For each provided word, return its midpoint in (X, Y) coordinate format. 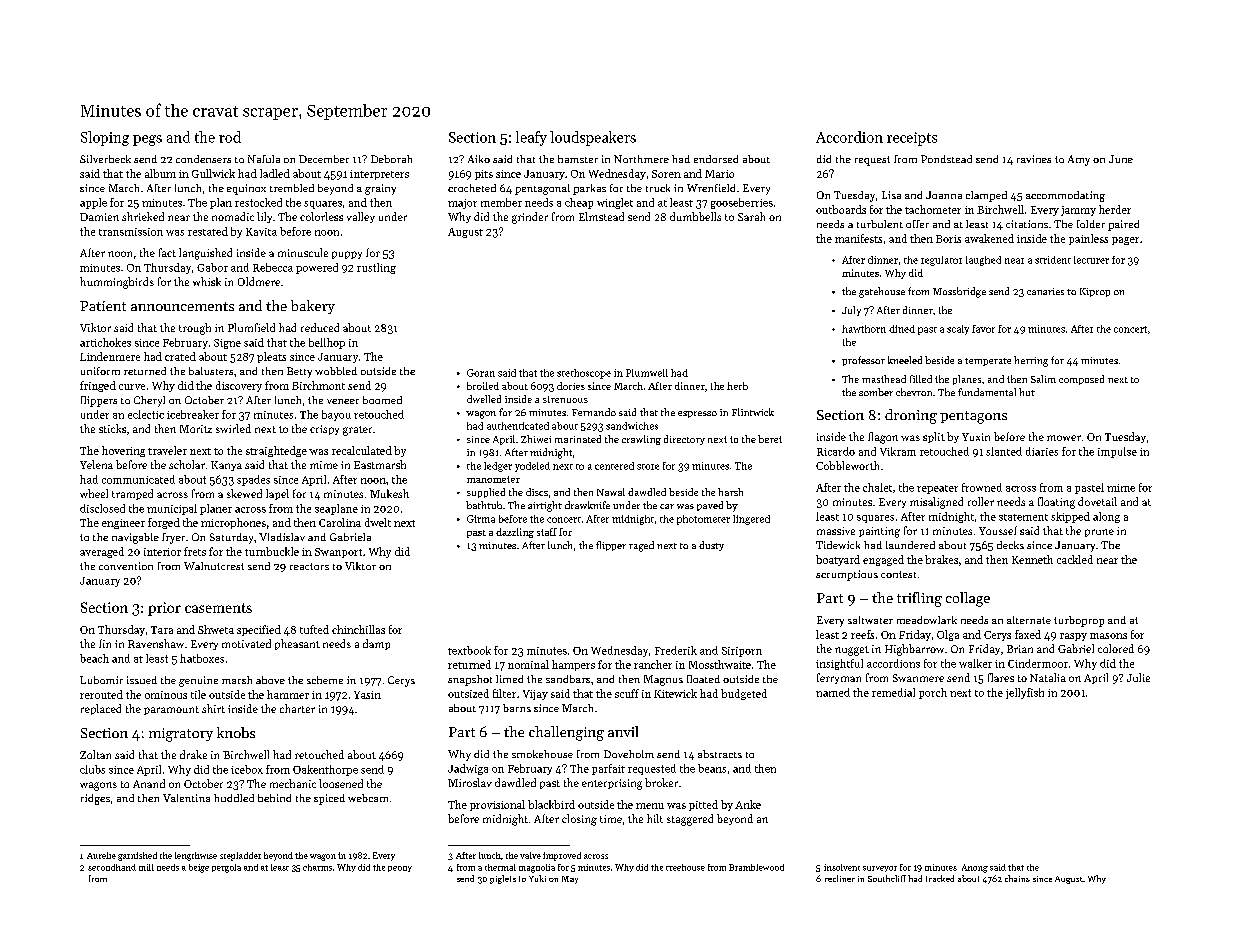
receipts (912, 139)
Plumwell (647, 373)
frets (195, 551)
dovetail (1097, 501)
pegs (147, 140)
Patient (103, 306)
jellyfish (1025, 693)
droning (911, 416)
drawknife (587, 505)
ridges (95, 799)
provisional (497, 805)
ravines (1034, 159)
